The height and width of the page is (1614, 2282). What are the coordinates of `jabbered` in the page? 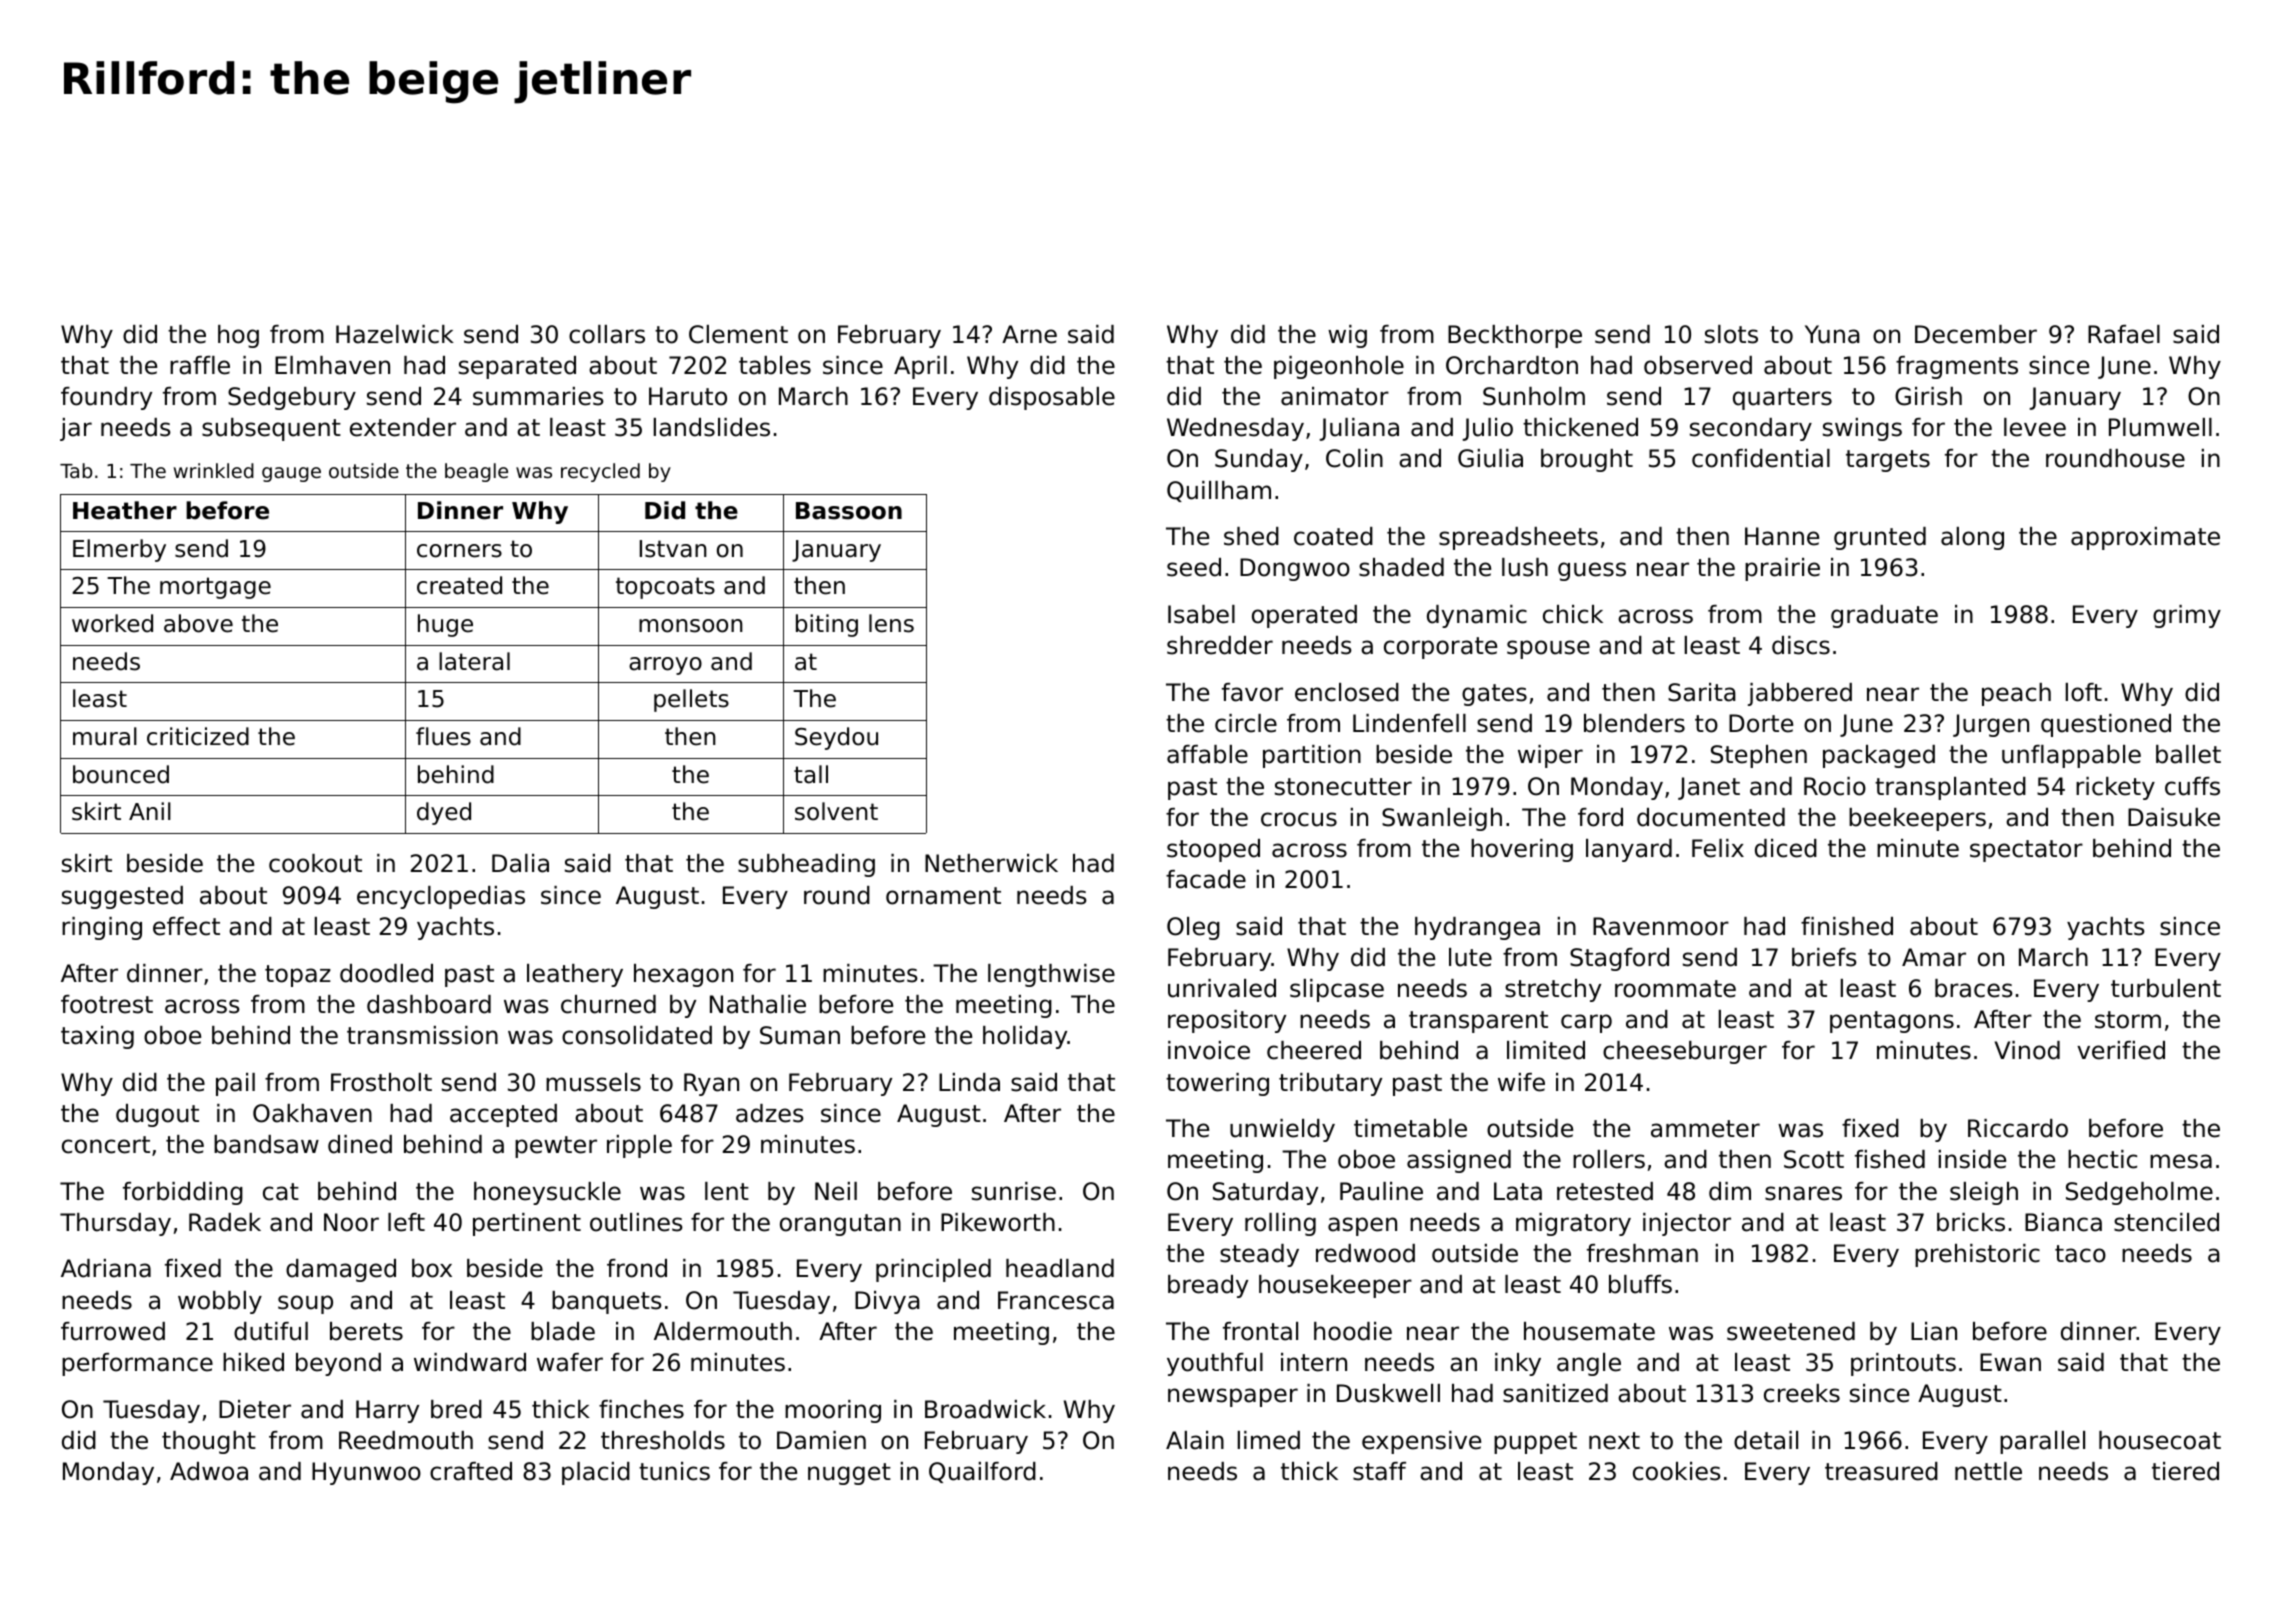 It's located at (1800, 694).
